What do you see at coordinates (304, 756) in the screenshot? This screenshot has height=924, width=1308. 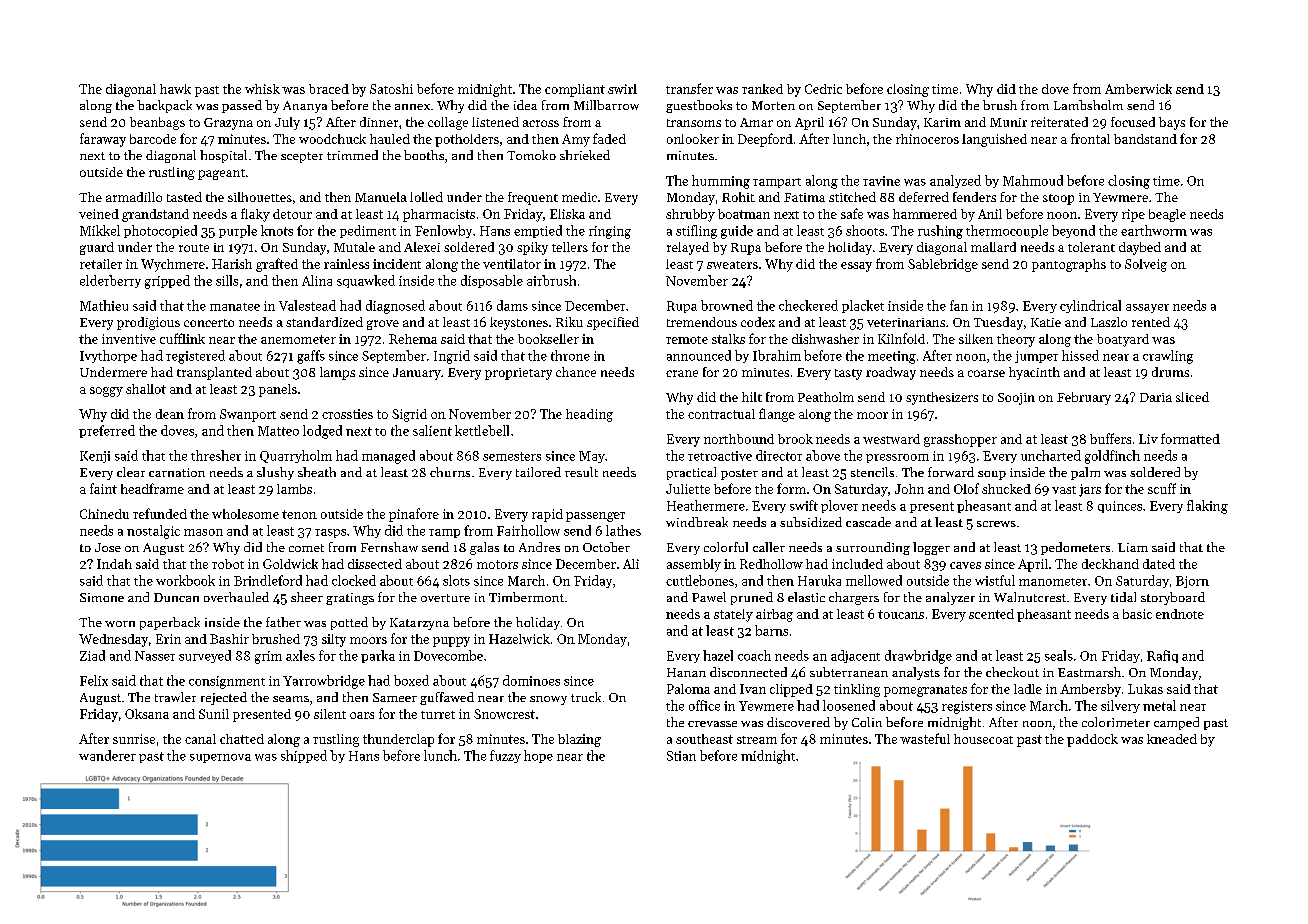 I see `shipped` at bounding box center [304, 756].
